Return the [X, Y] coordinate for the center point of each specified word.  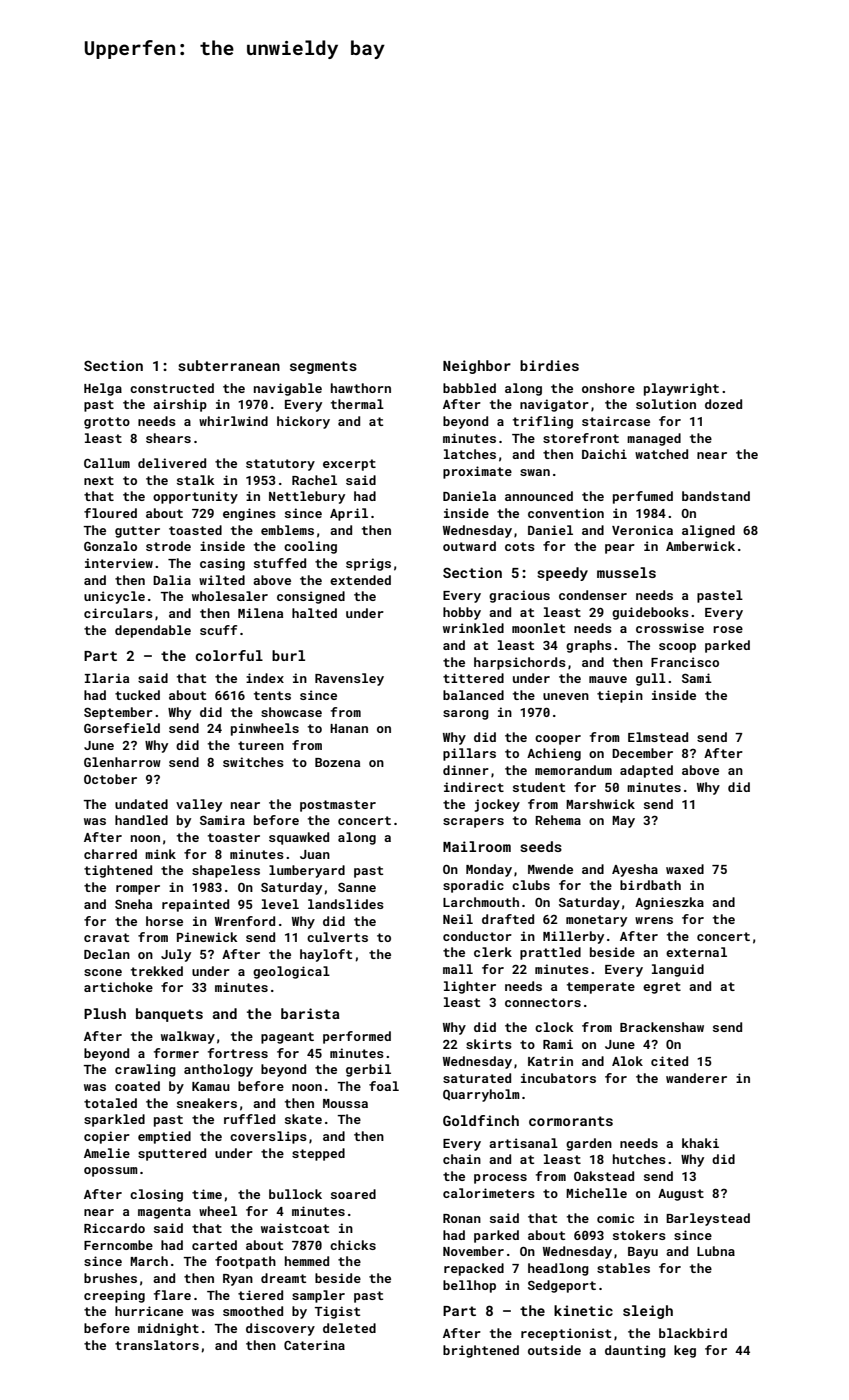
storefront [581, 438]
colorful [229, 655]
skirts [489, 1044]
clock [554, 1027]
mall [458, 969]
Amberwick [700, 546]
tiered [260, 1295]
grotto [107, 423]
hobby [462, 613]
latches [470, 454]
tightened [118, 871]
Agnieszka [669, 903]
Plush [105, 1013]
